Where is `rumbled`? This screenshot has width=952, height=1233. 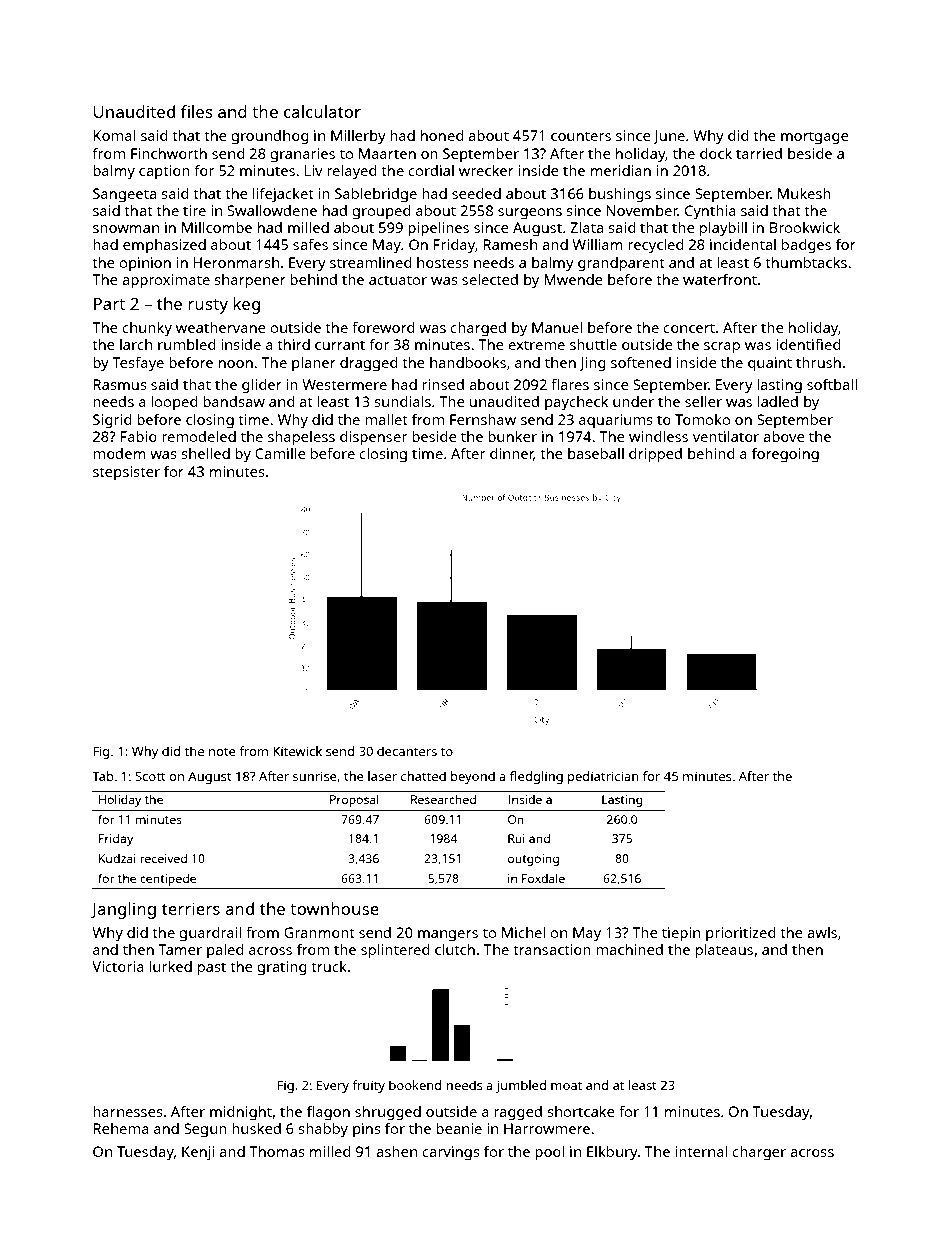 rumbled is located at coordinates (187, 344).
